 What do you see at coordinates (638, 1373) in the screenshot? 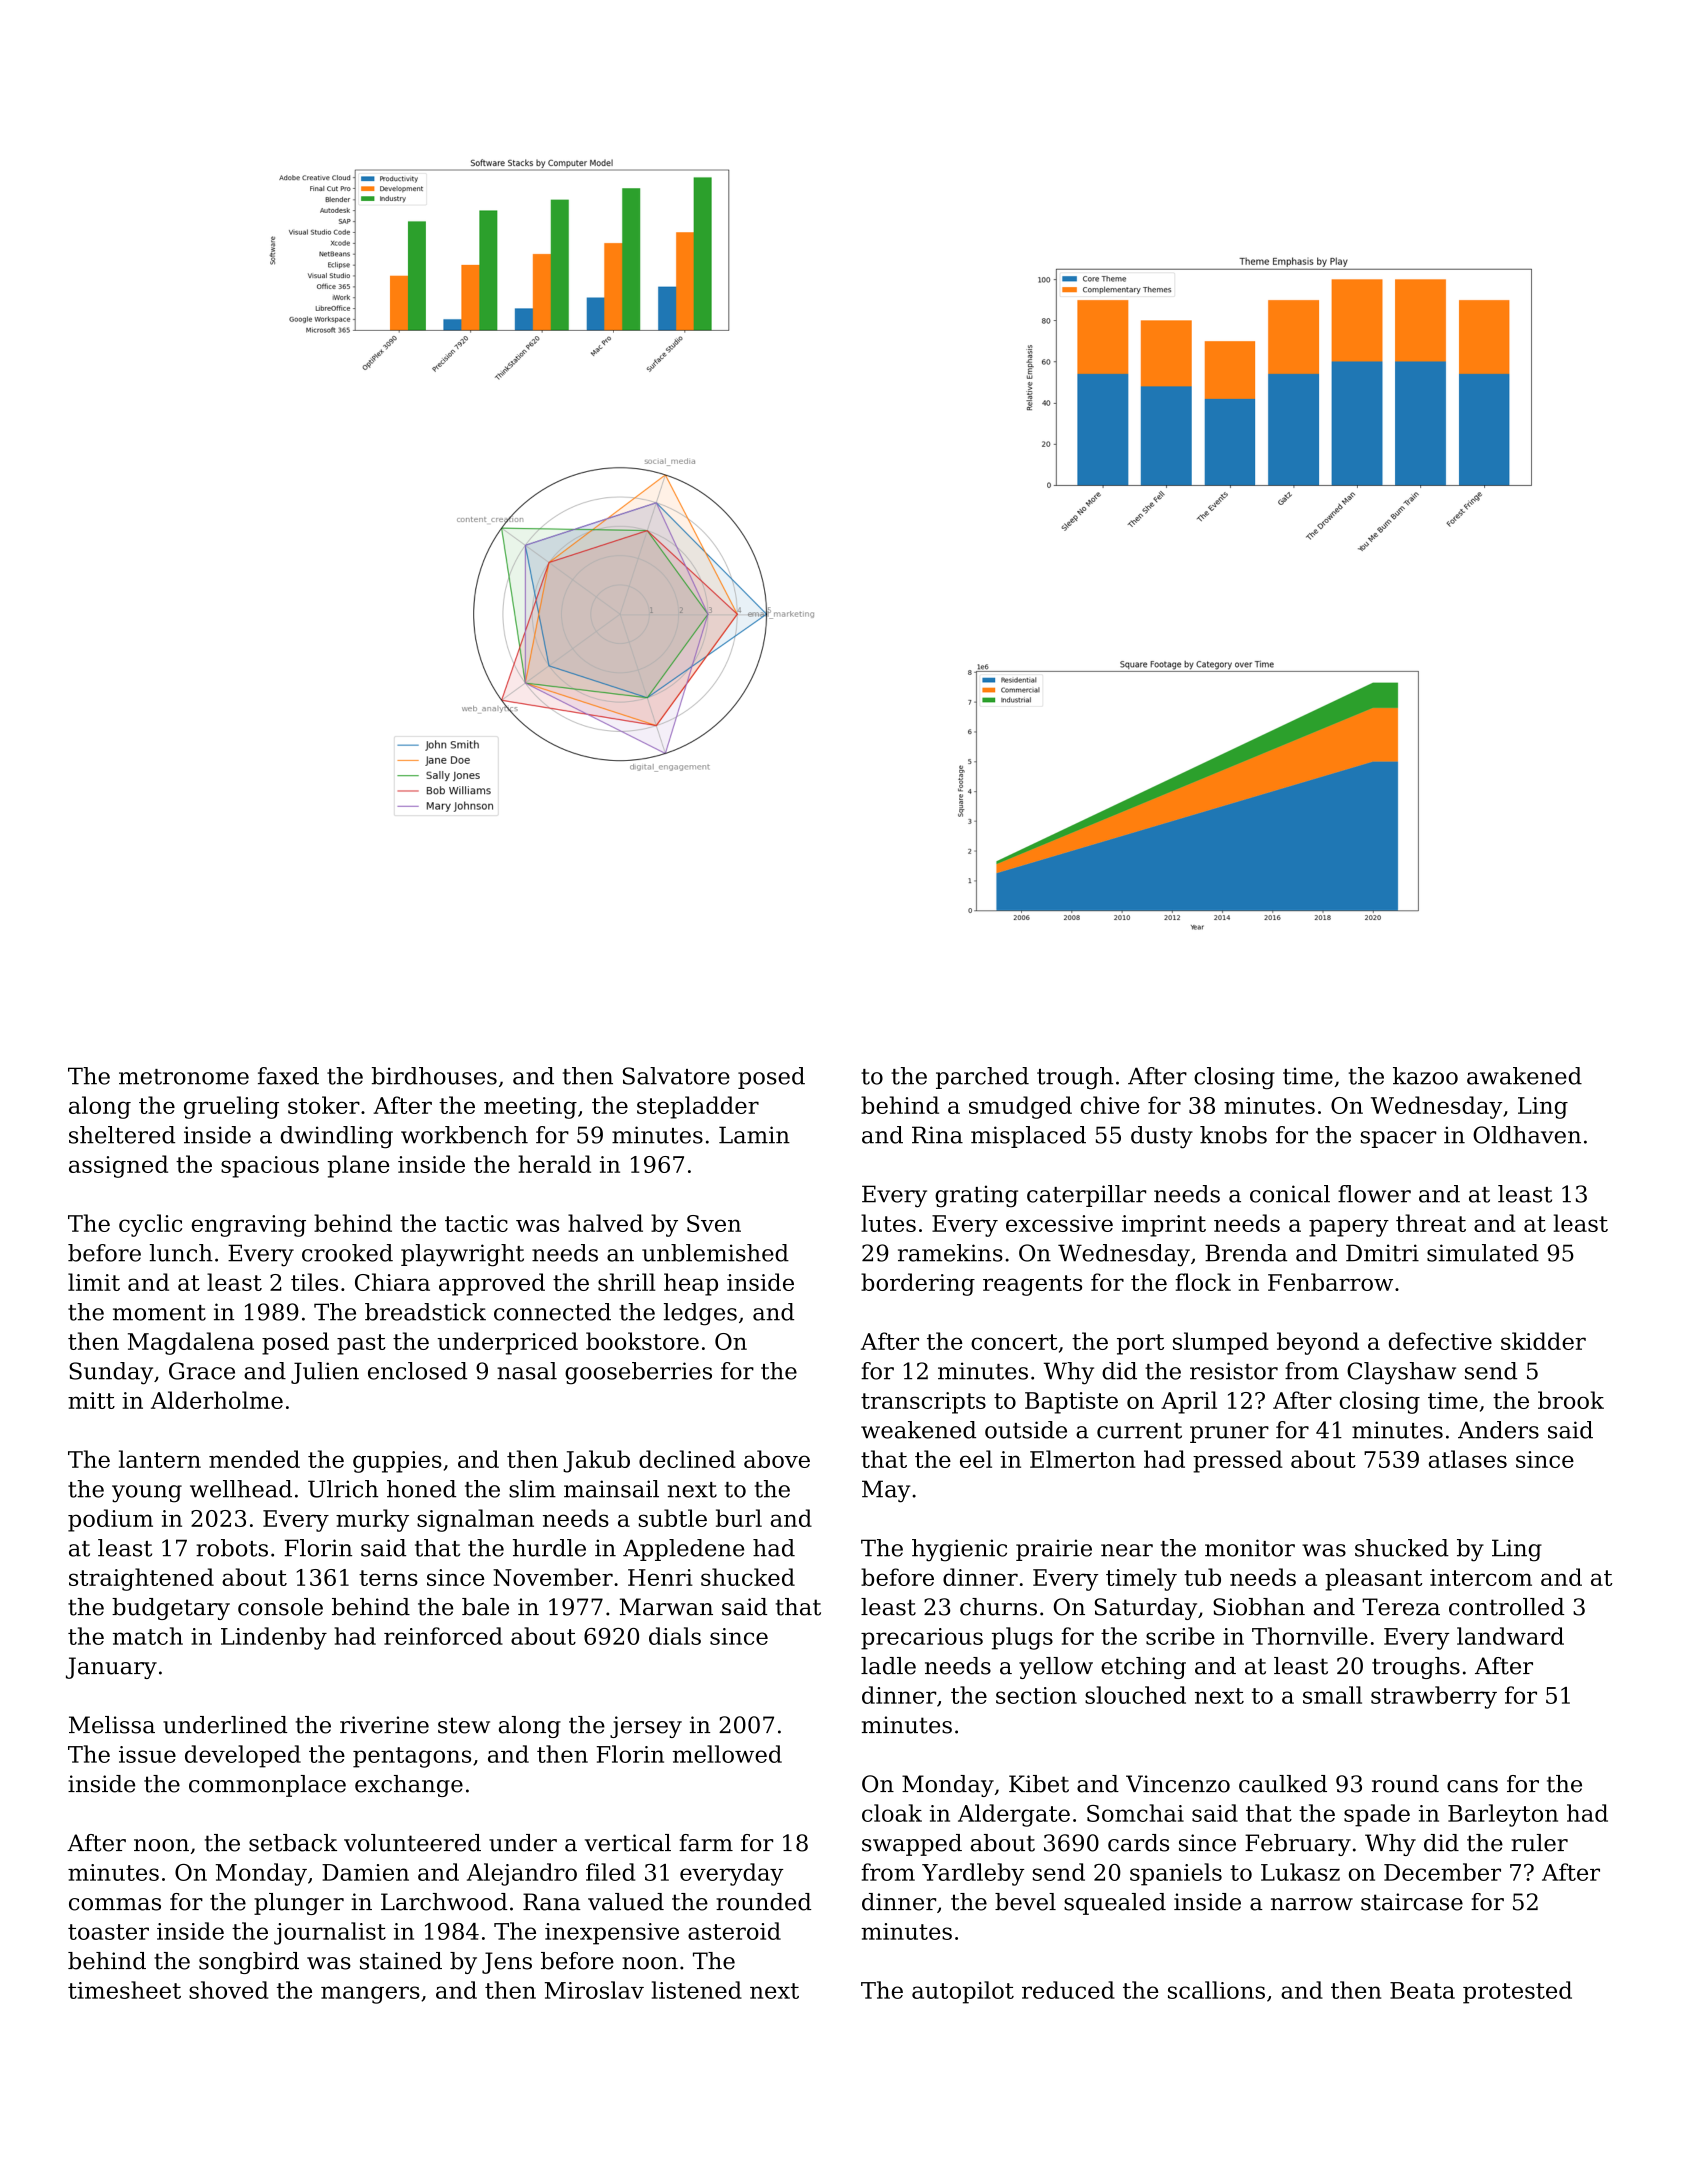
I see `gooseberries` at bounding box center [638, 1373].
